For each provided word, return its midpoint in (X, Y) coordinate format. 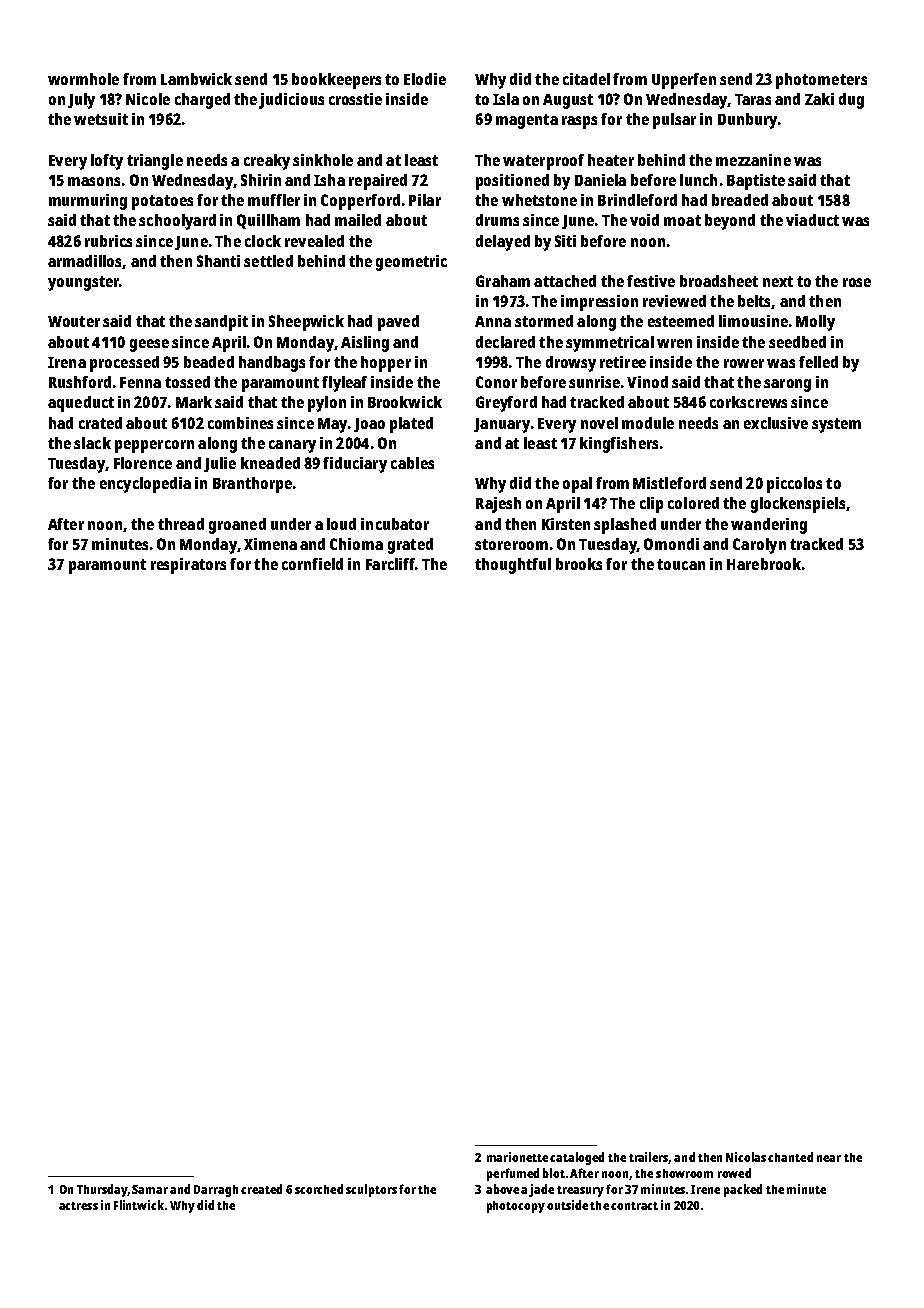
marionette (517, 1157)
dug (851, 101)
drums (497, 220)
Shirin (261, 180)
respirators (188, 566)
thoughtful (513, 566)
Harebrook (764, 564)
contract (634, 1206)
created (261, 1189)
